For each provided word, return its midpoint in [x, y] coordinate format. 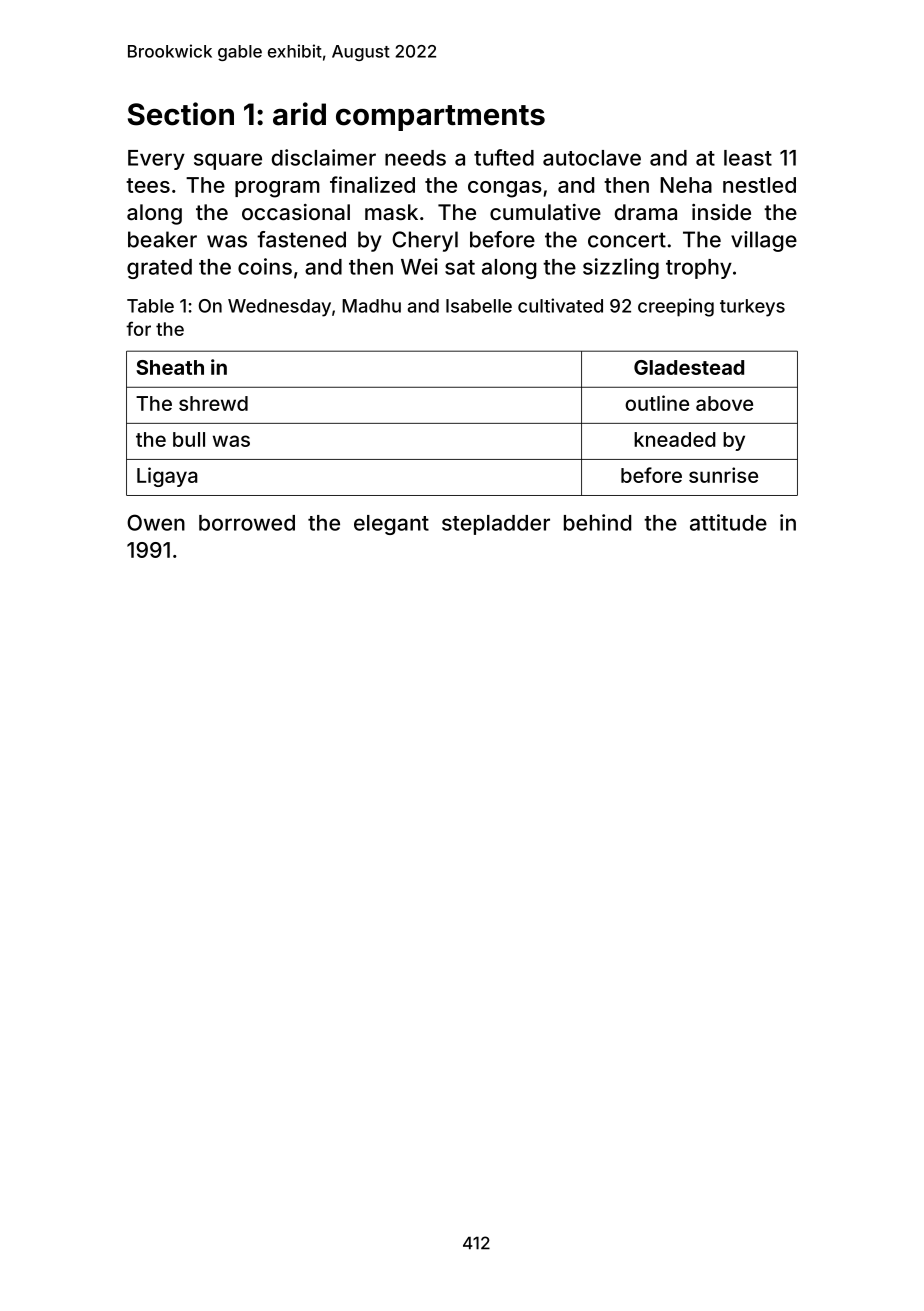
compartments [440, 118]
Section [181, 114]
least [748, 158]
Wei [419, 266]
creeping [676, 307]
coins [265, 266]
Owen [156, 522]
